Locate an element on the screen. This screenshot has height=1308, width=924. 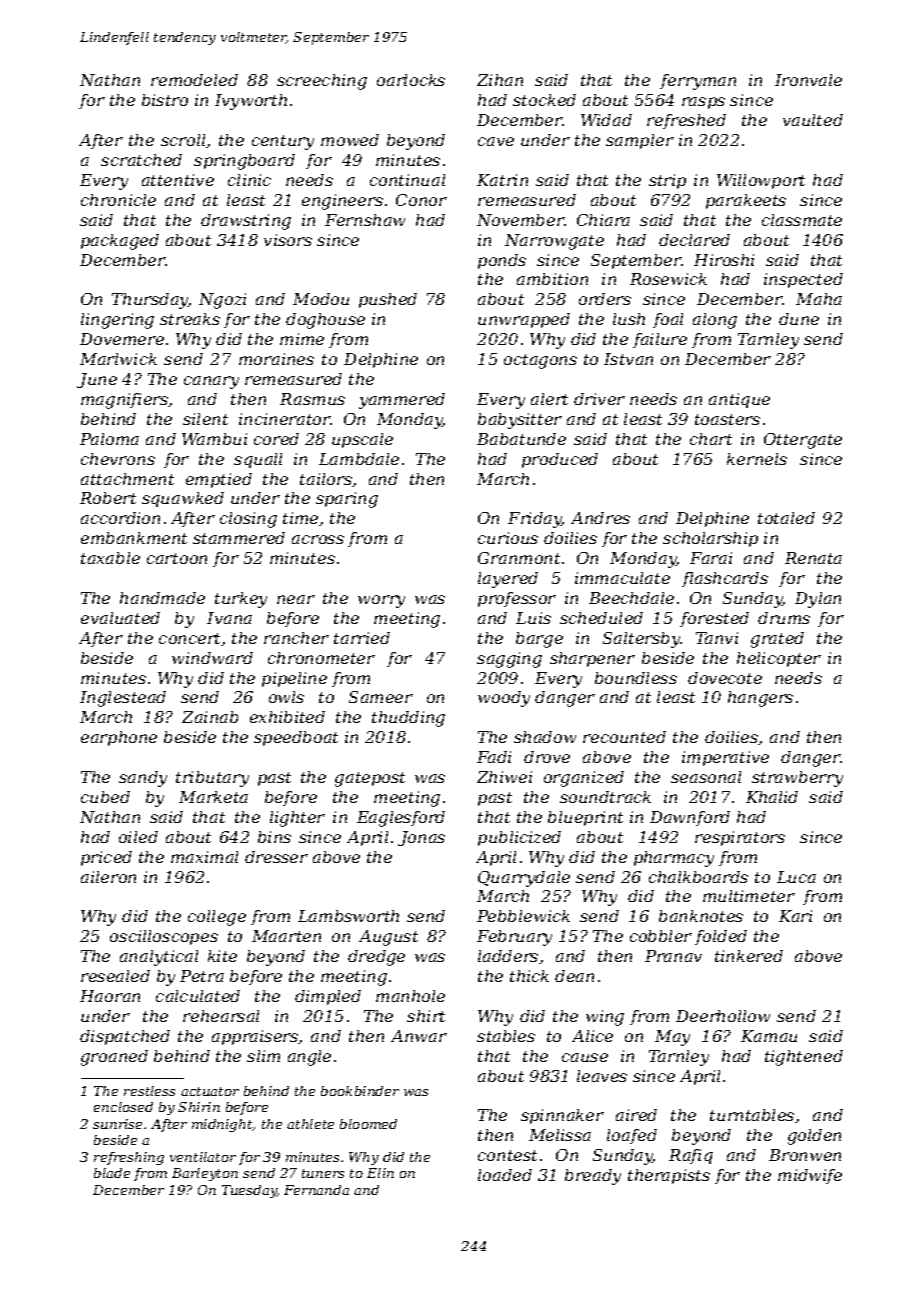
remodeled is located at coordinates (194, 80).
